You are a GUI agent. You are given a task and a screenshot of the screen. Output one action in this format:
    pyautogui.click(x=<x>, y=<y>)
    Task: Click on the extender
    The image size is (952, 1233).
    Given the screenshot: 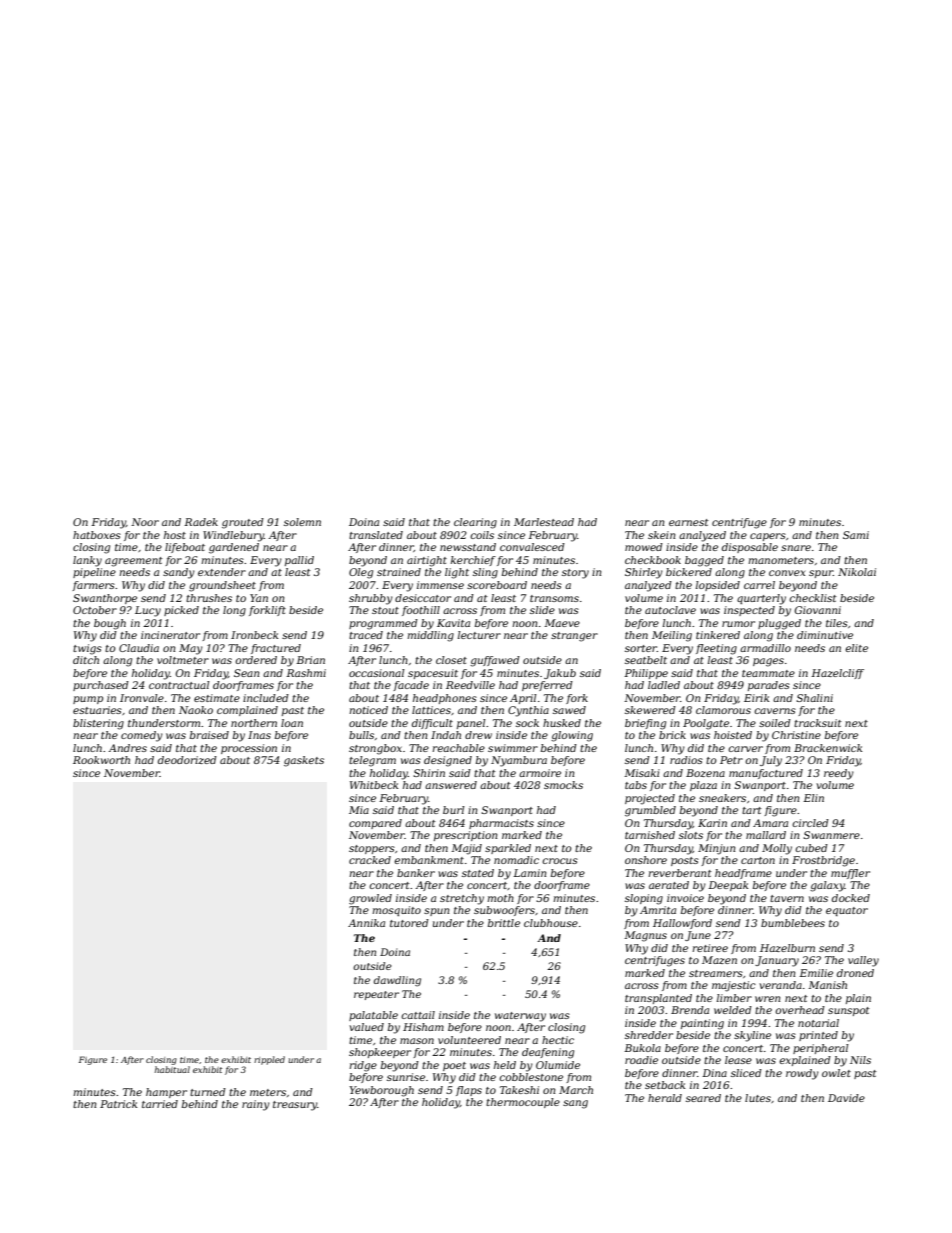 What is the action you would take?
    pyautogui.click(x=222, y=572)
